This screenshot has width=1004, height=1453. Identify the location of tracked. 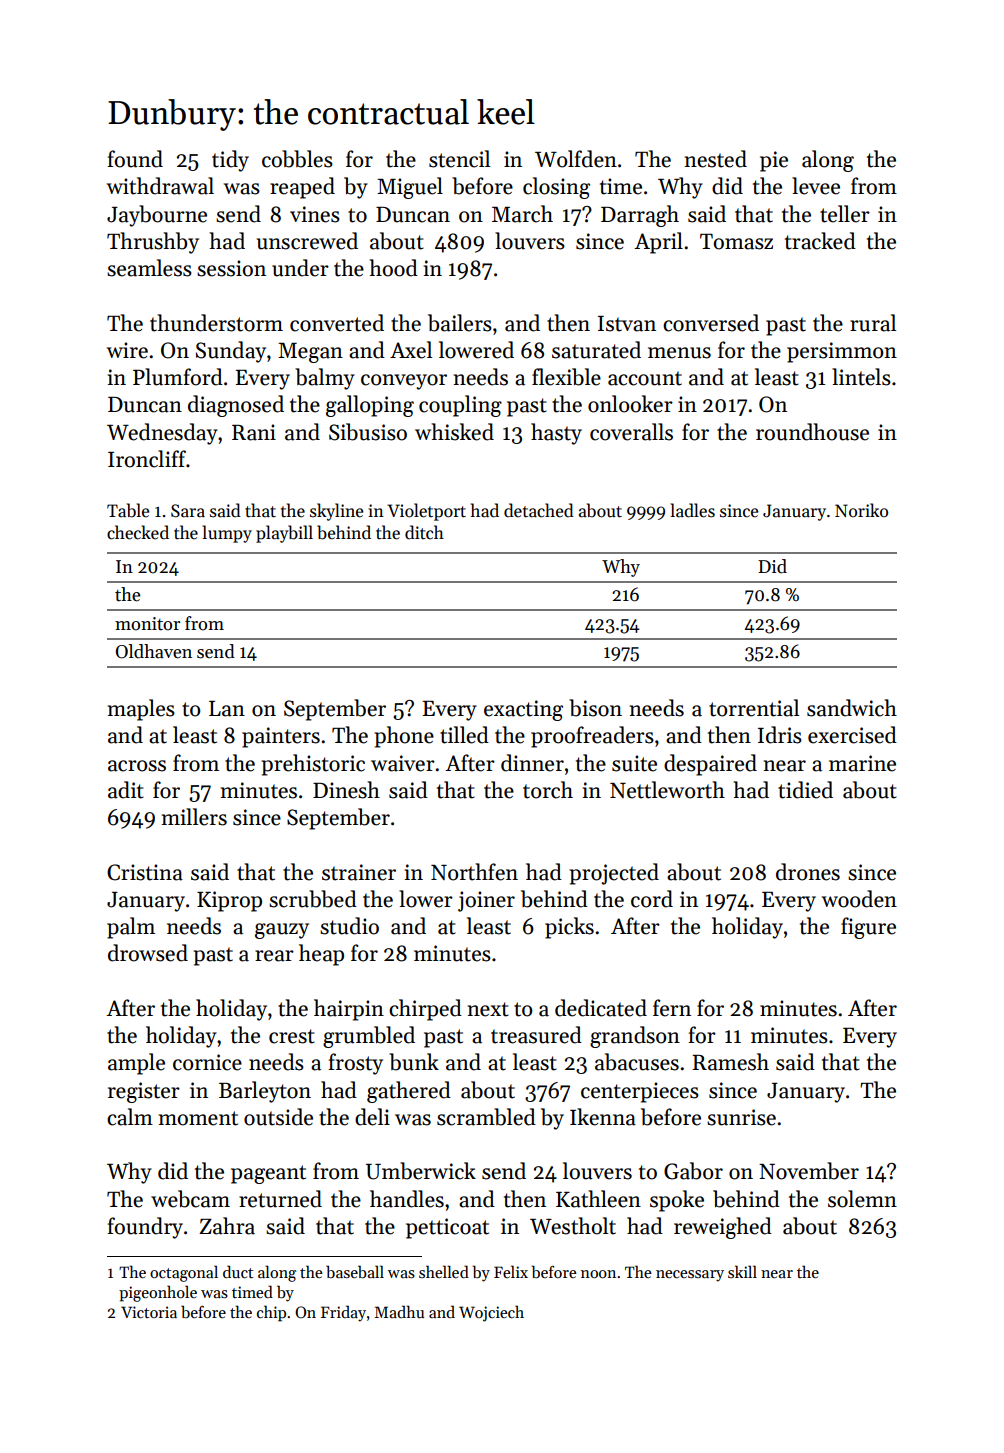
(820, 241).
